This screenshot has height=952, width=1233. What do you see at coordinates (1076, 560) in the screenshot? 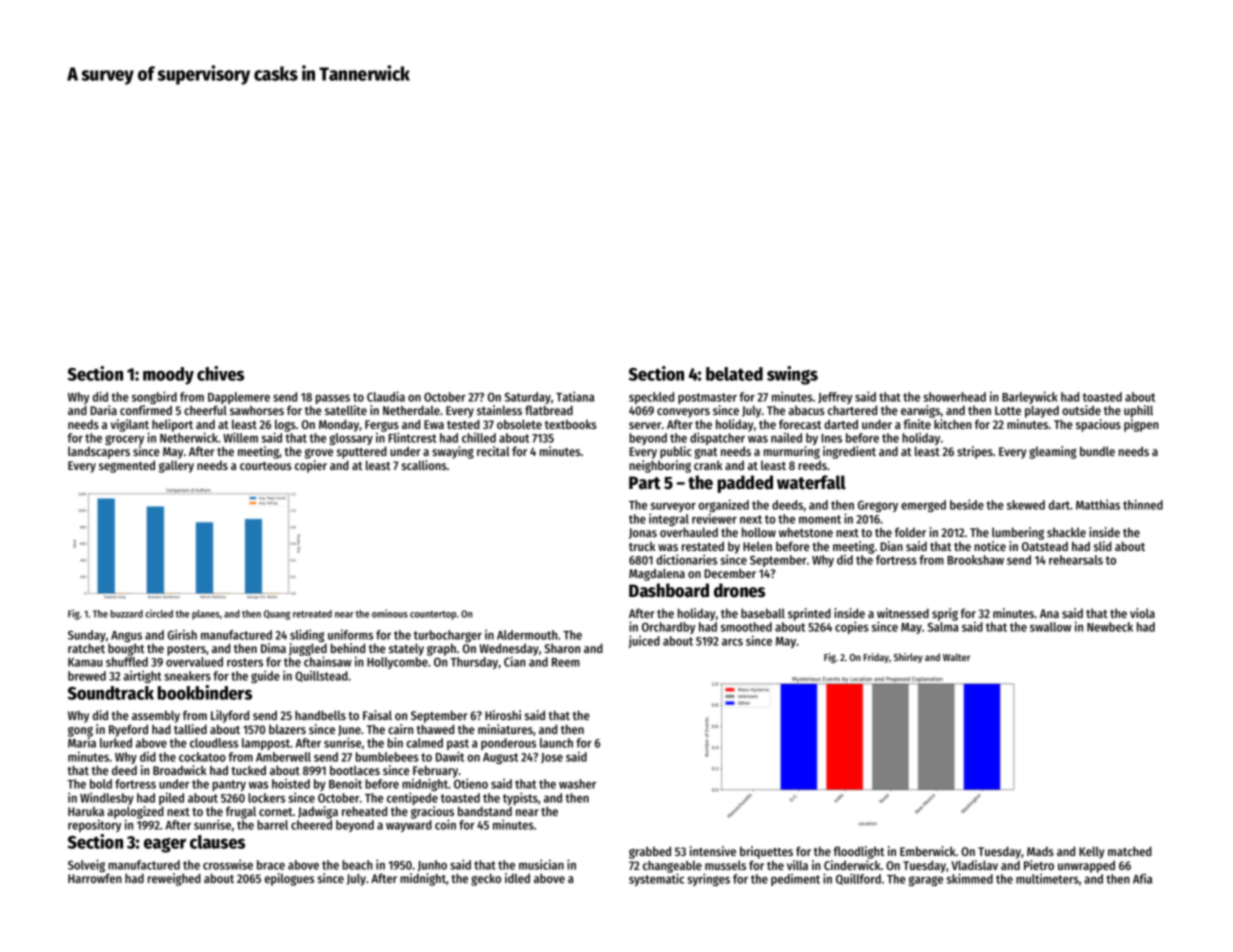
I see `rehearsals` at bounding box center [1076, 560].
